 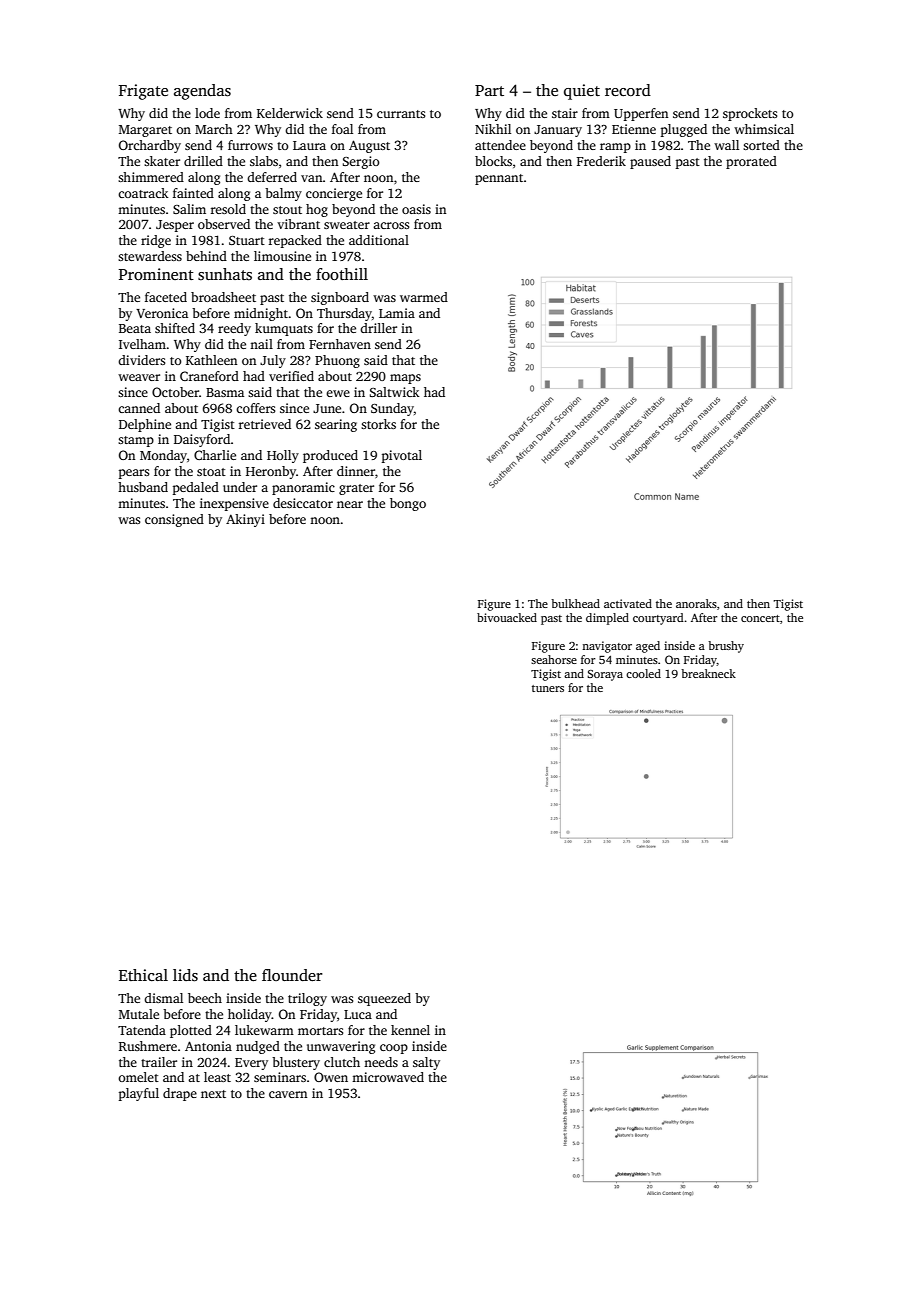 What do you see at coordinates (245, 520) in the document?
I see `Akinyi` at bounding box center [245, 520].
